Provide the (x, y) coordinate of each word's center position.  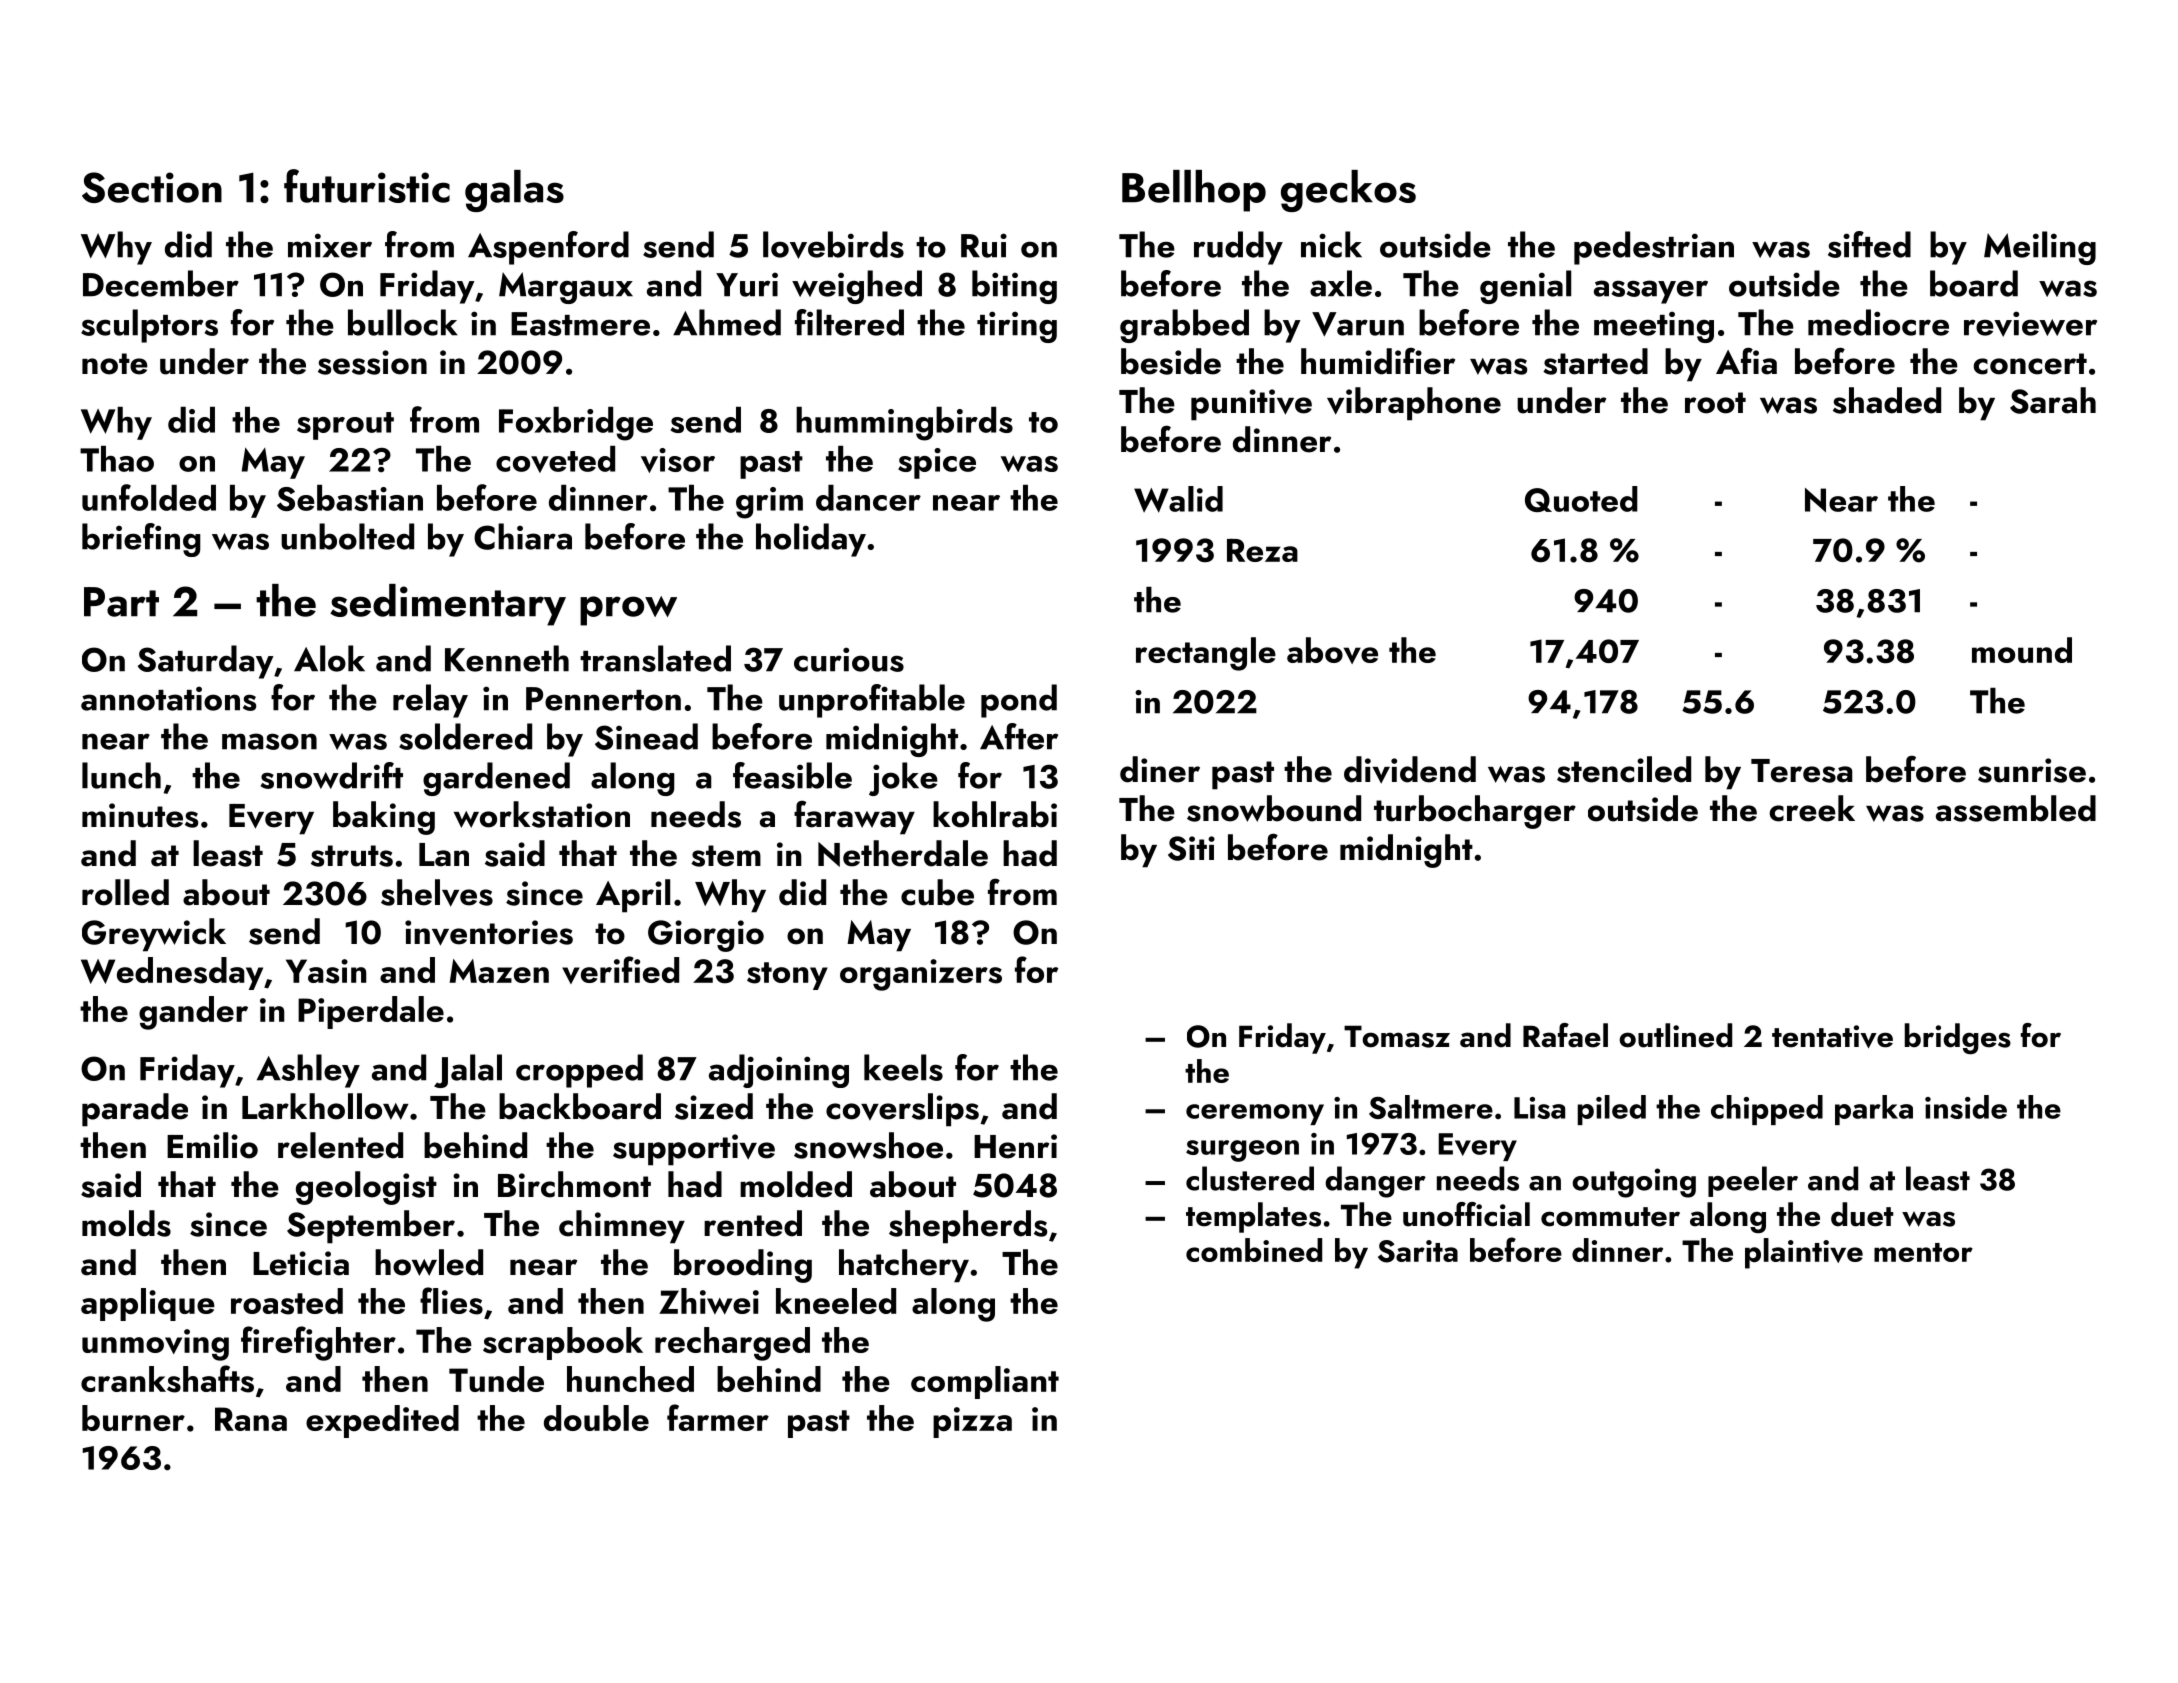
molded (796, 1184)
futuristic (367, 186)
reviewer (2030, 324)
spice (937, 463)
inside (1966, 1107)
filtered (849, 322)
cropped (579, 1071)
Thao (117, 459)
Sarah (2053, 400)
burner (133, 1418)
